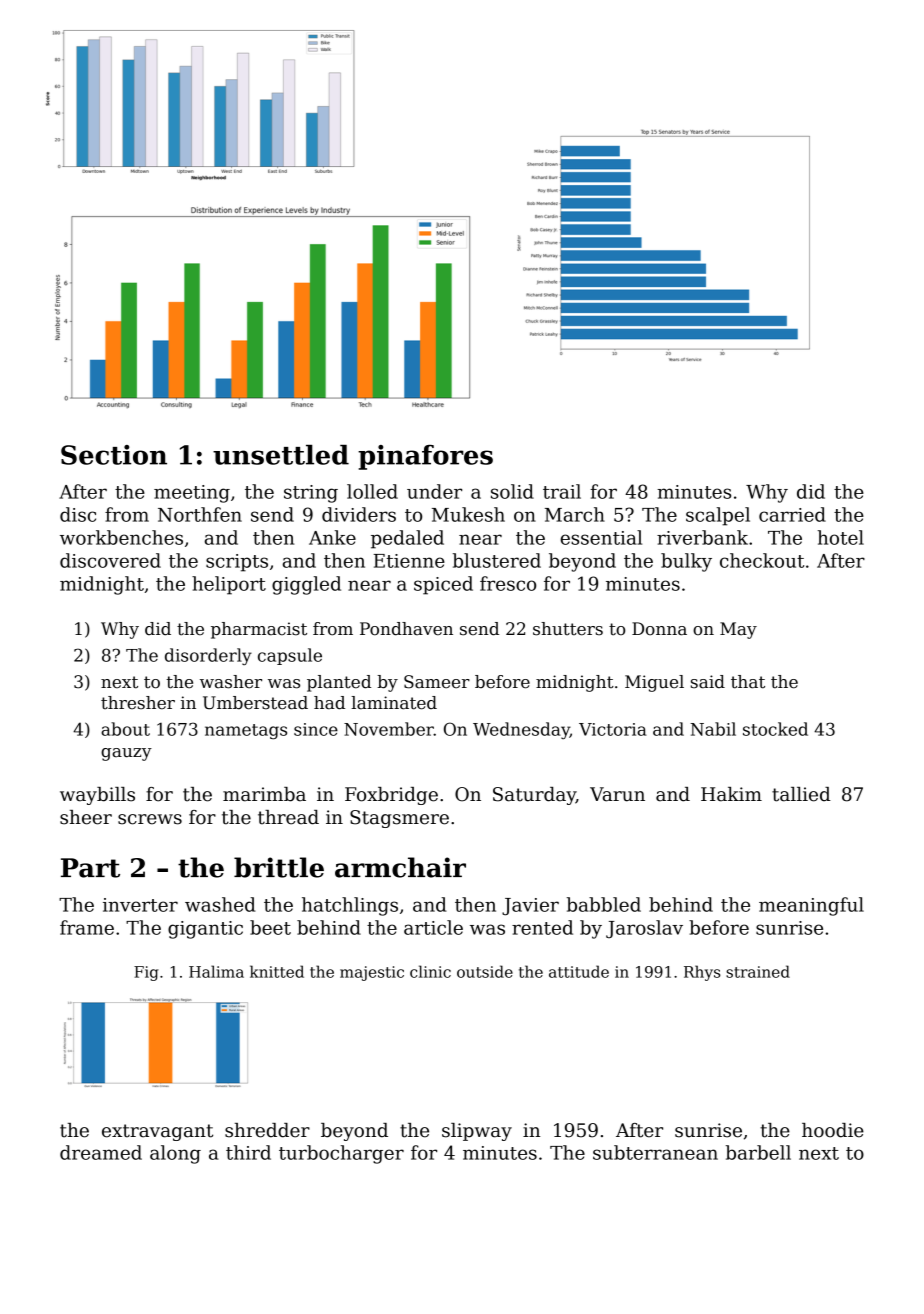 The width and height of the image is (924, 1314). Describe the element at coordinates (157, 1132) in the image. I see `extravagant` at that location.
